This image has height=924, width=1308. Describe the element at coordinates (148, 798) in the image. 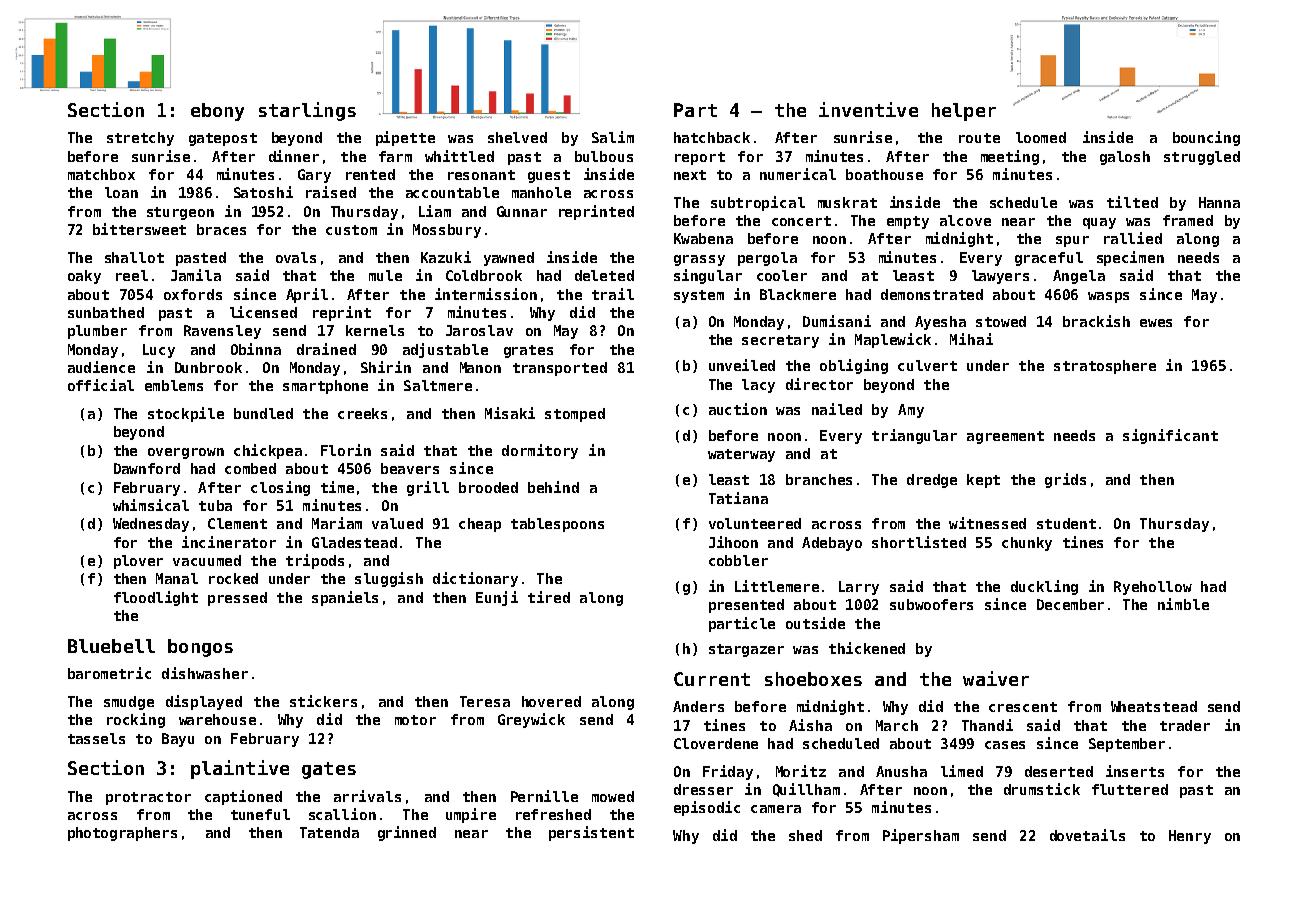

I see `protractor` at that location.
